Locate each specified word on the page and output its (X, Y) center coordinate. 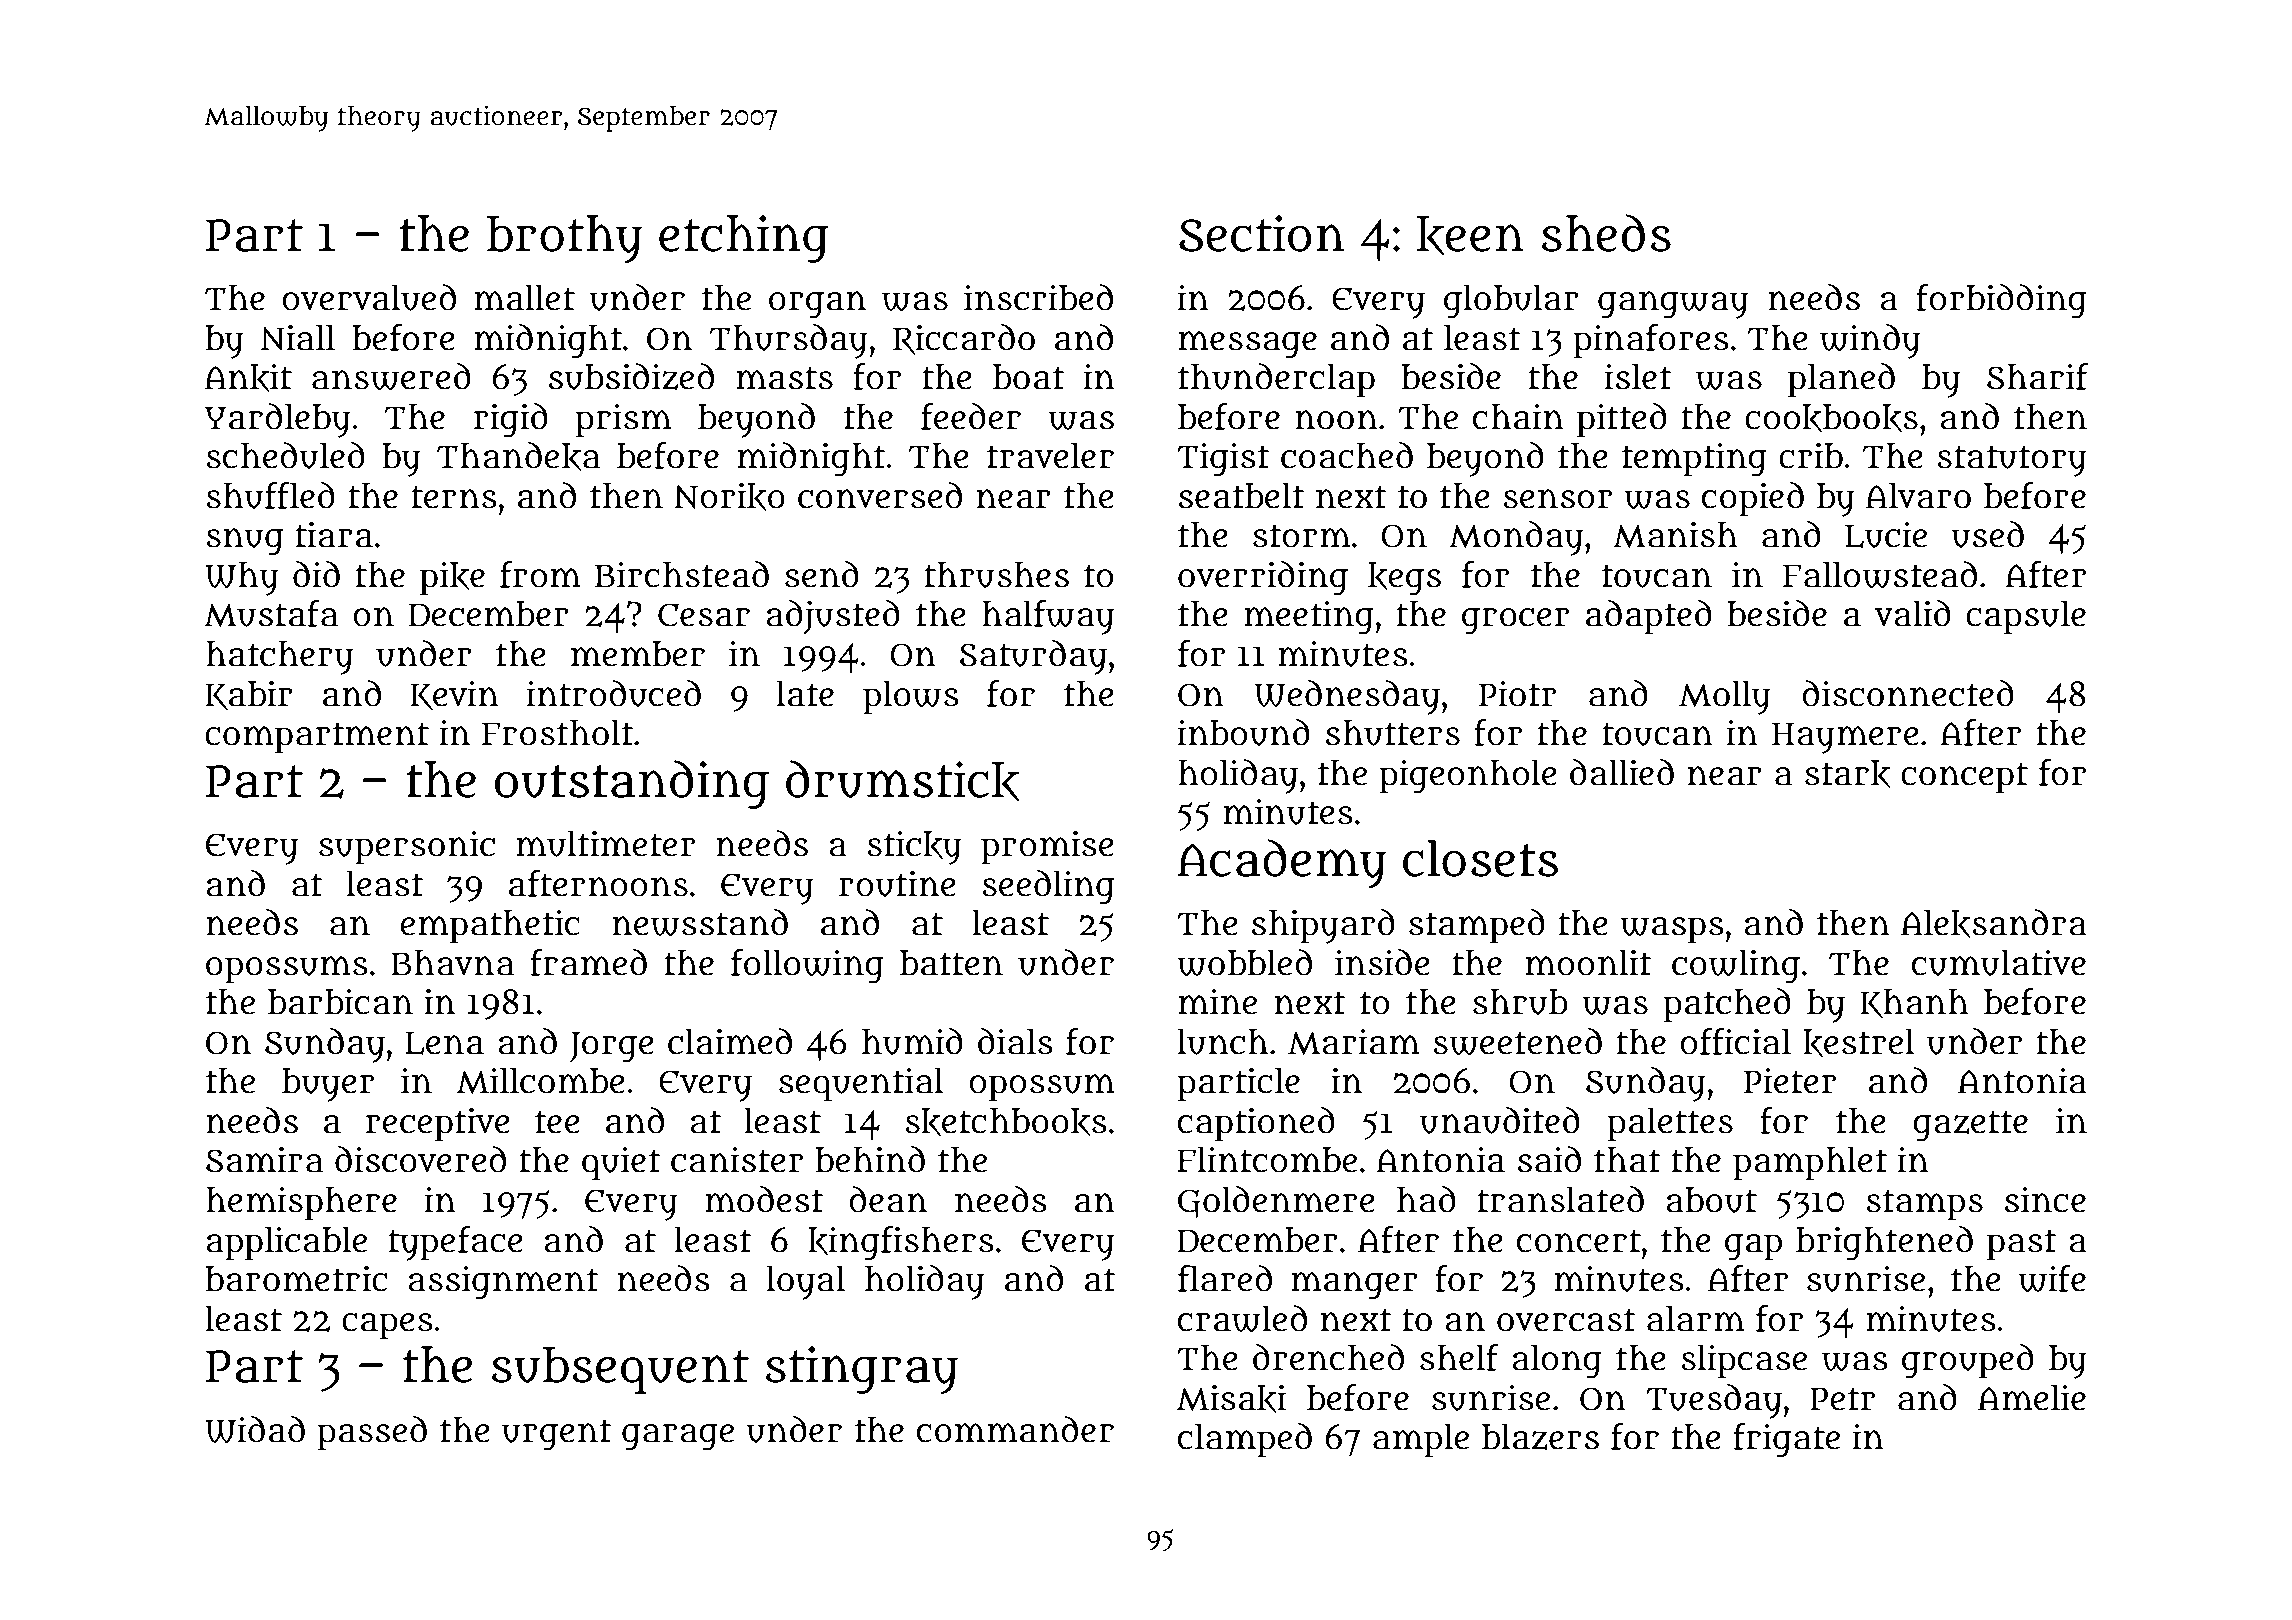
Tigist (1223, 459)
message (1248, 345)
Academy (1281, 863)
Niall (298, 337)
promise (1047, 847)
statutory (2012, 461)
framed (588, 962)
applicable (286, 1243)
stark (1847, 774)
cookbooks (1831, 418)
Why (242, 578)
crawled (1242, 1318)
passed (372, 1433)
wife (2052, 1278)
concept (1964, 778)
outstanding (632, 784)
